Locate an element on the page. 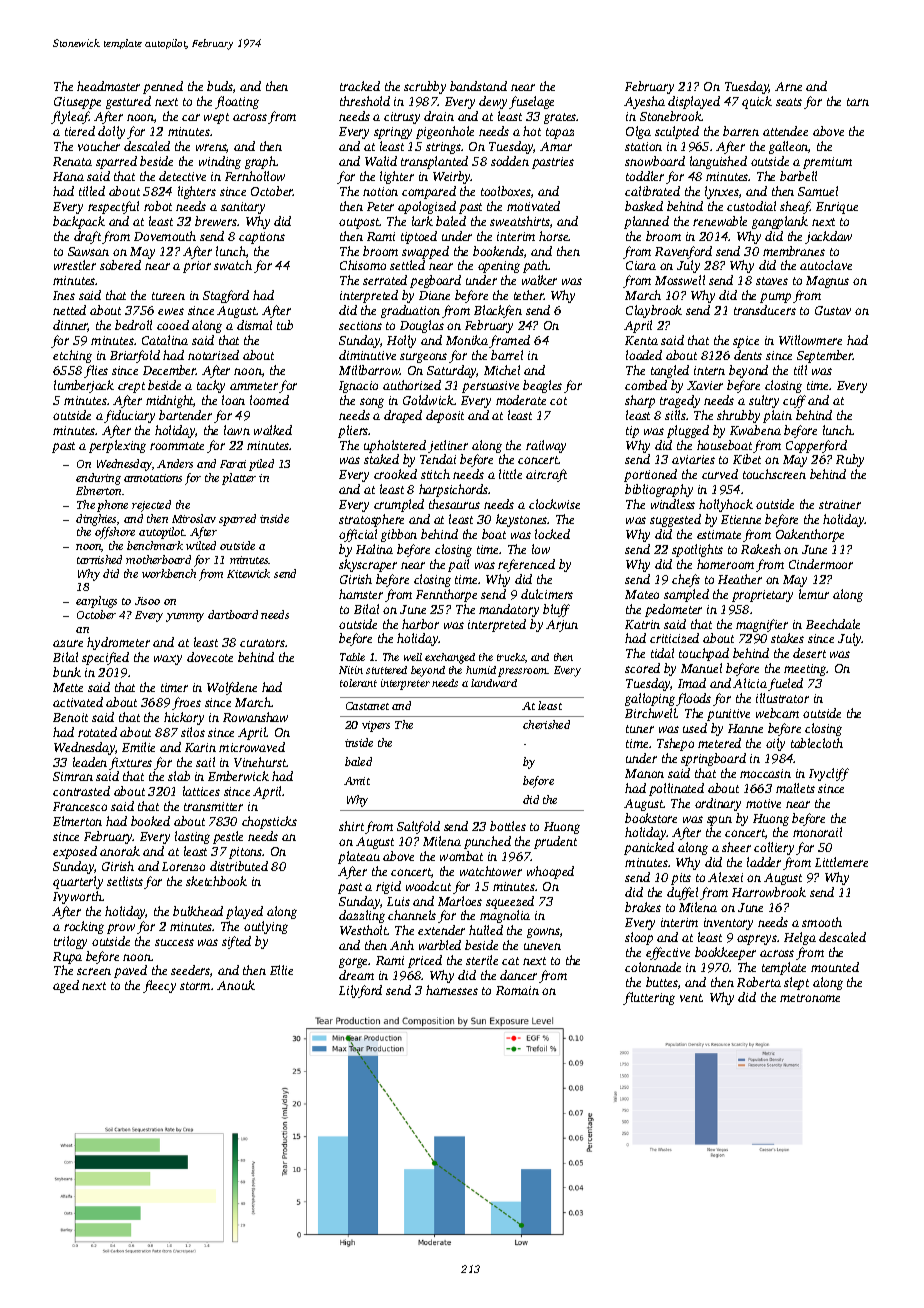 The image size is (924, 1308). penned is located at coordinates (163, 87).
